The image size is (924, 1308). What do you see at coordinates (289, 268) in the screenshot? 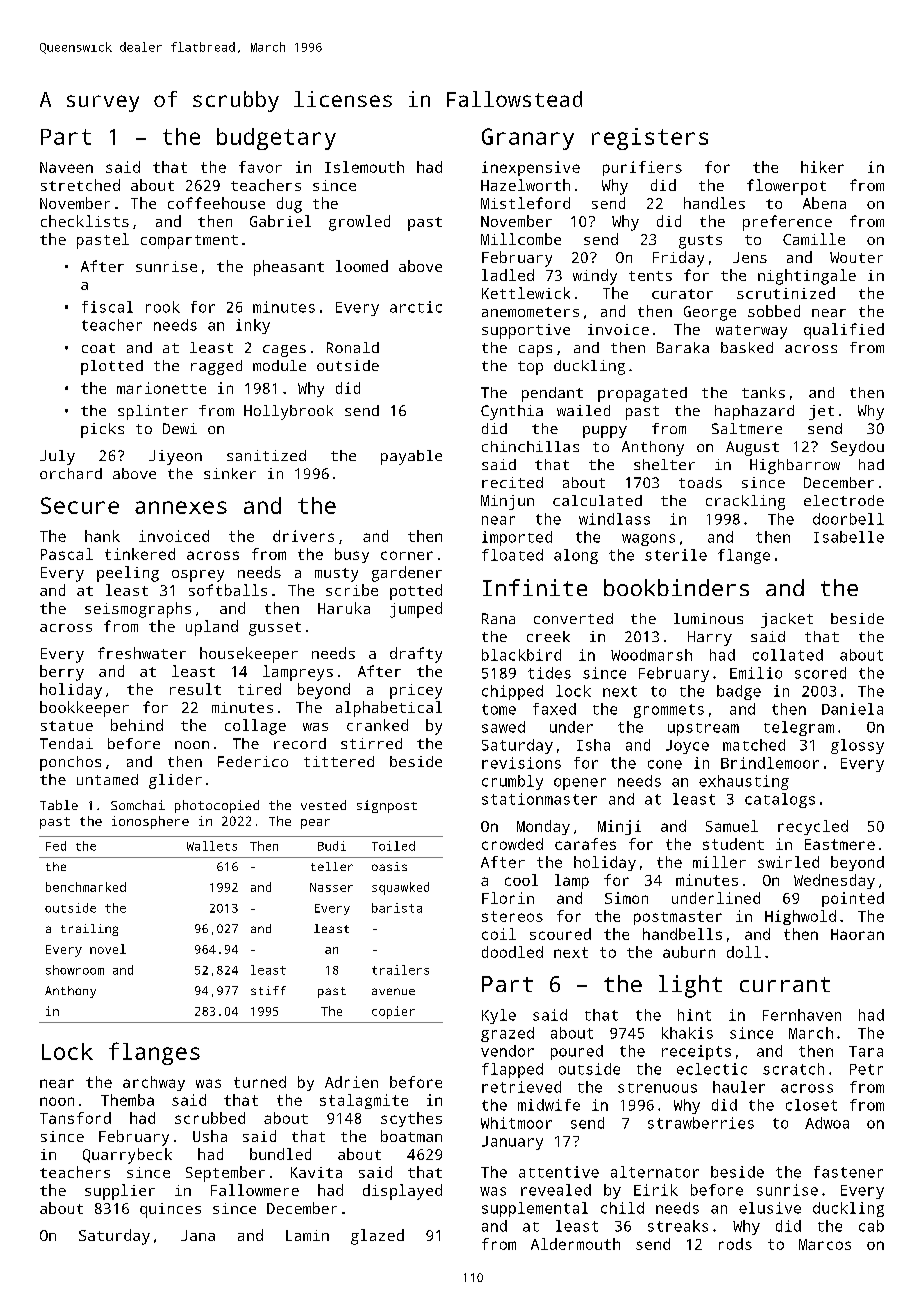
I see `pheasant` at bounding box center [289, 268].
